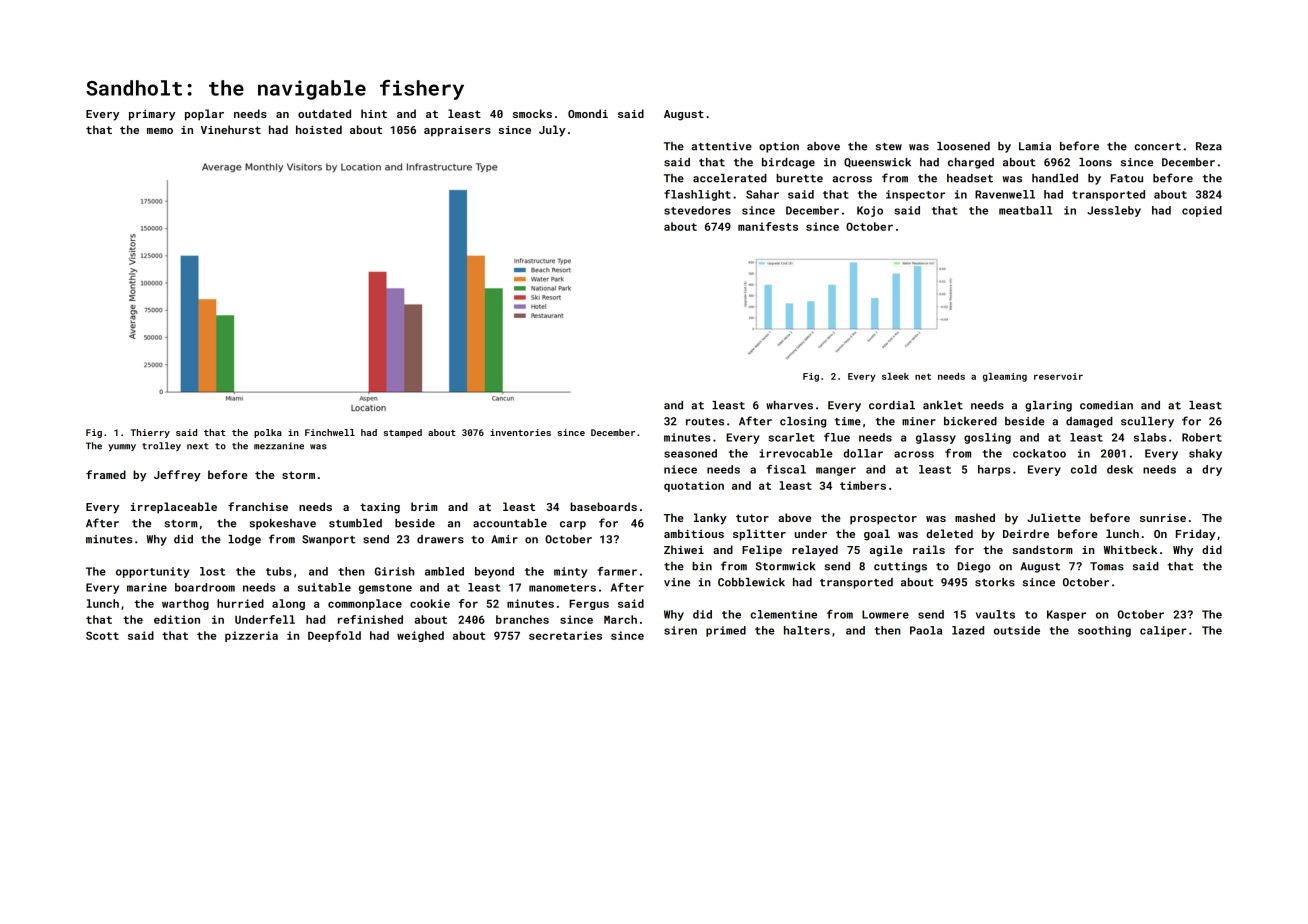  Describe the element at coordinates (768, 226) in the screenshot. I see `manifests` at that location.
